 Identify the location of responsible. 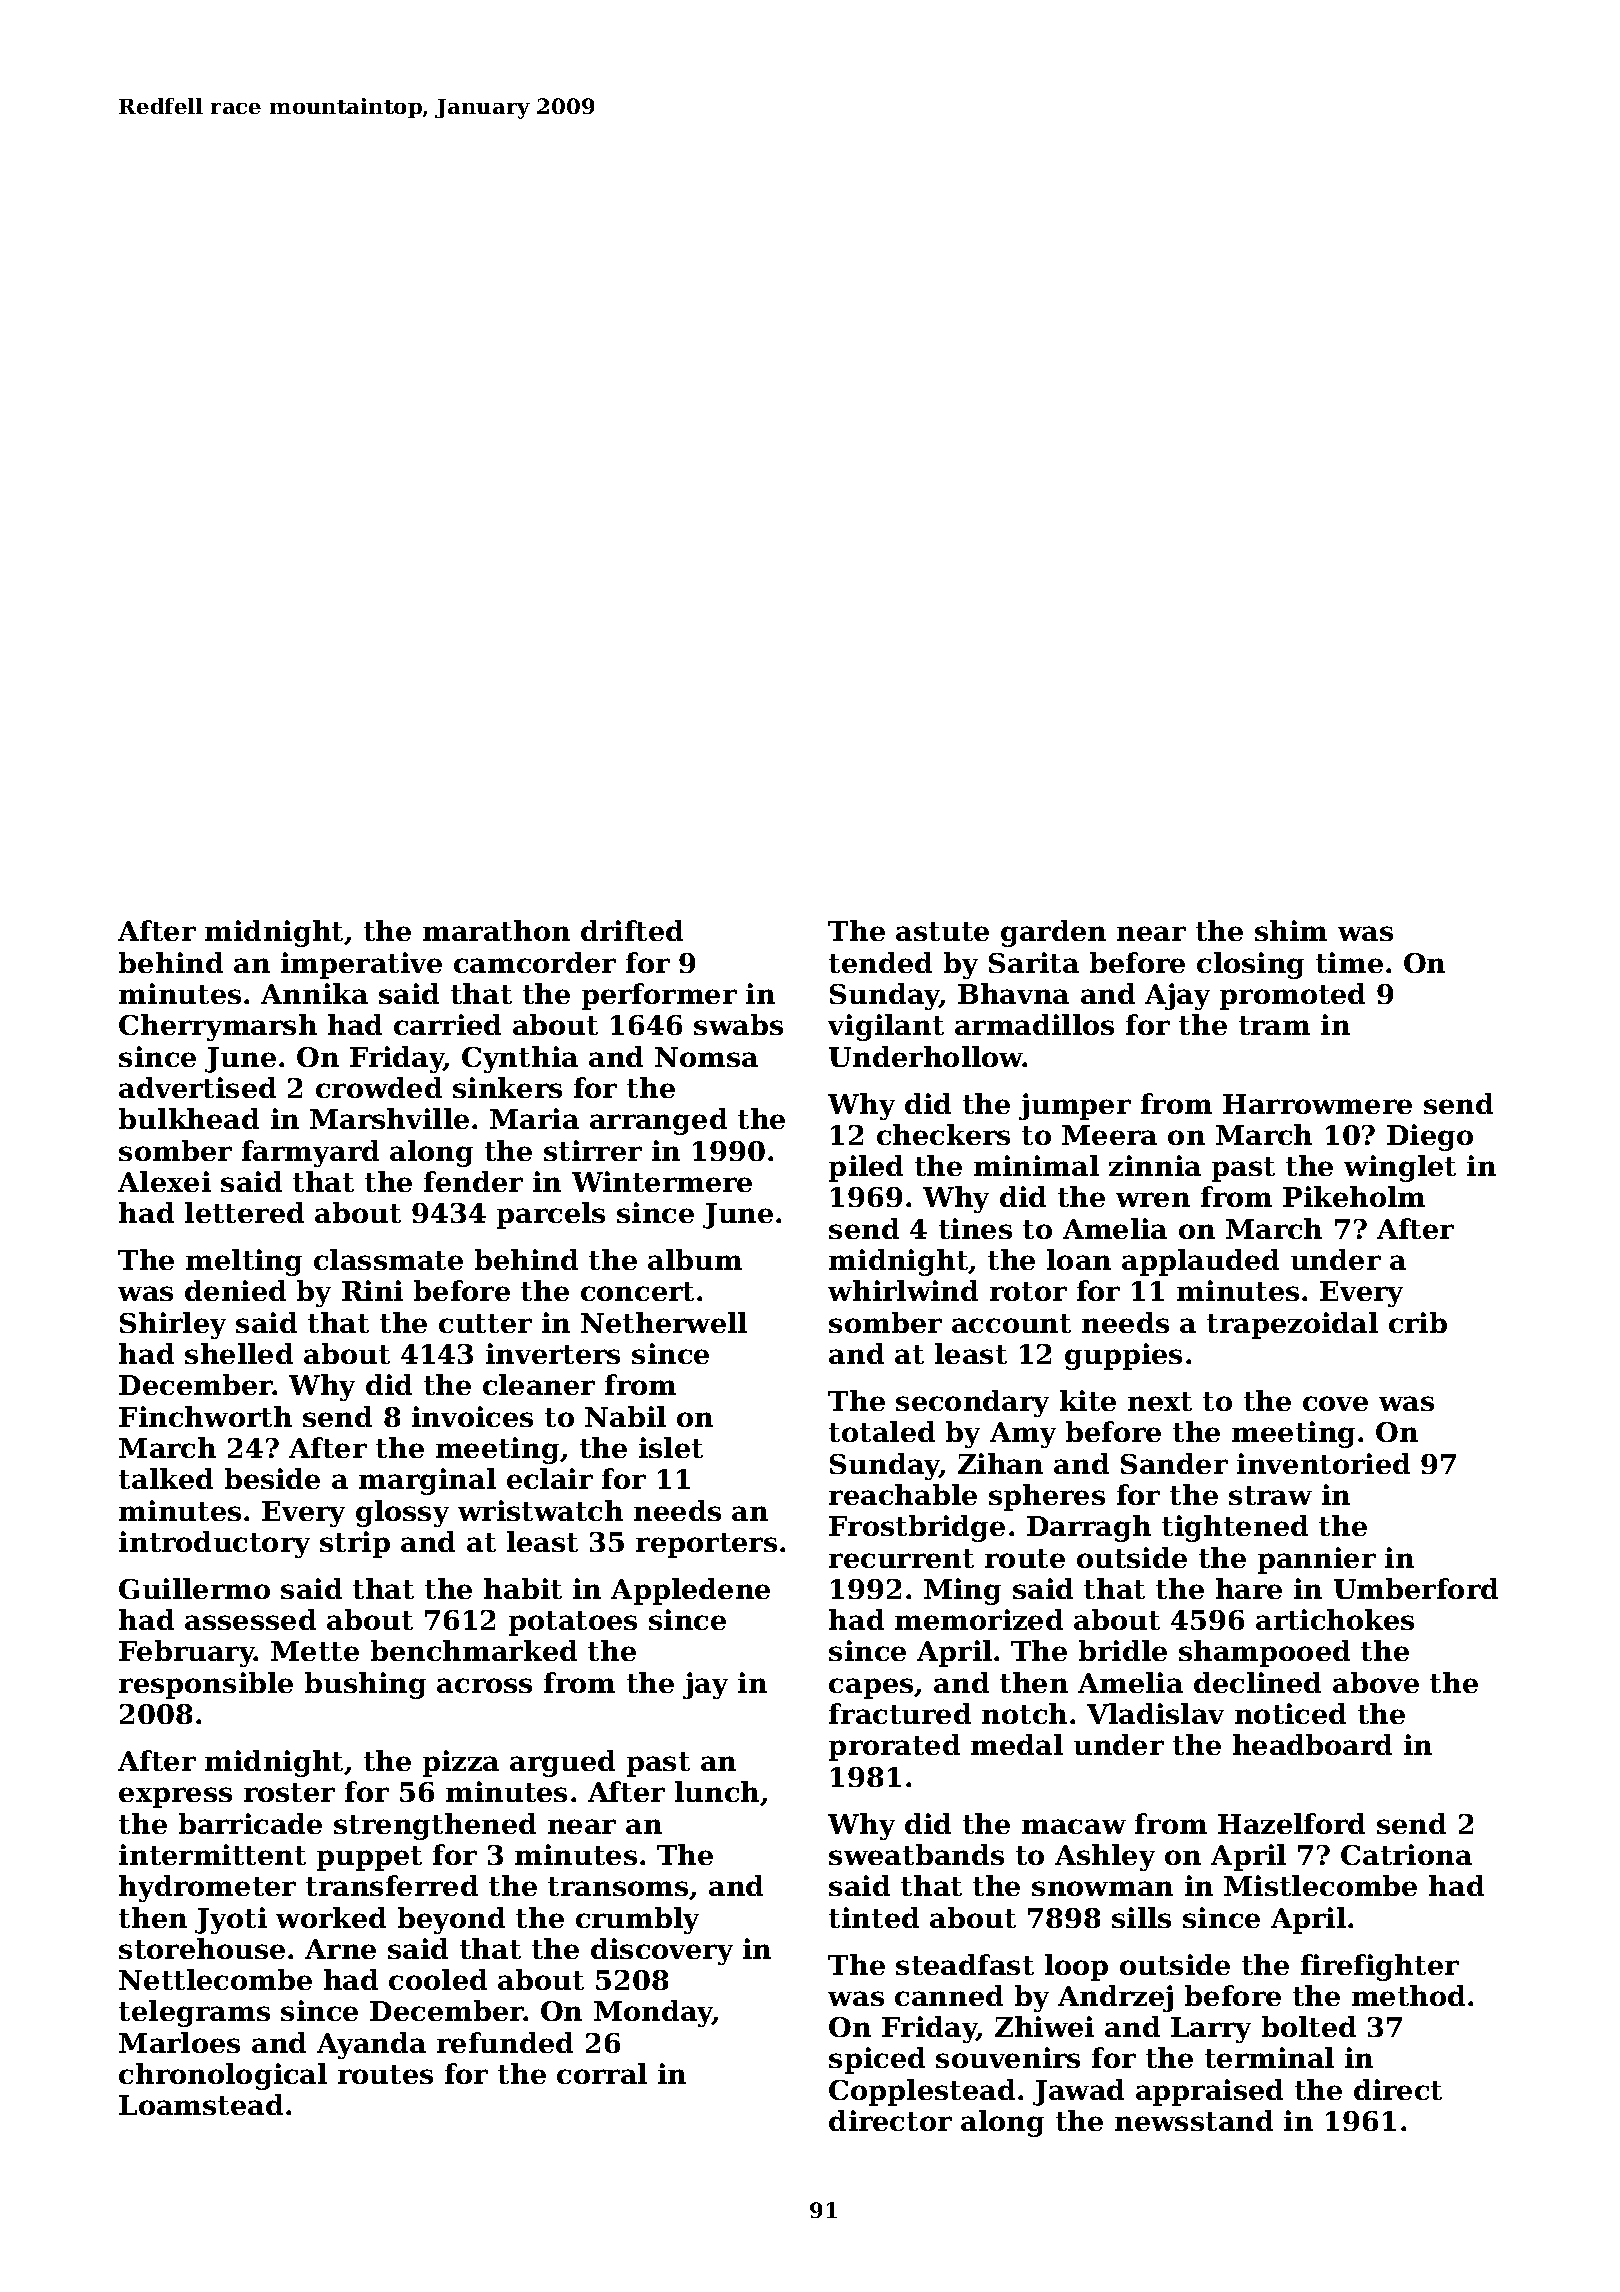
(206, 1685).
